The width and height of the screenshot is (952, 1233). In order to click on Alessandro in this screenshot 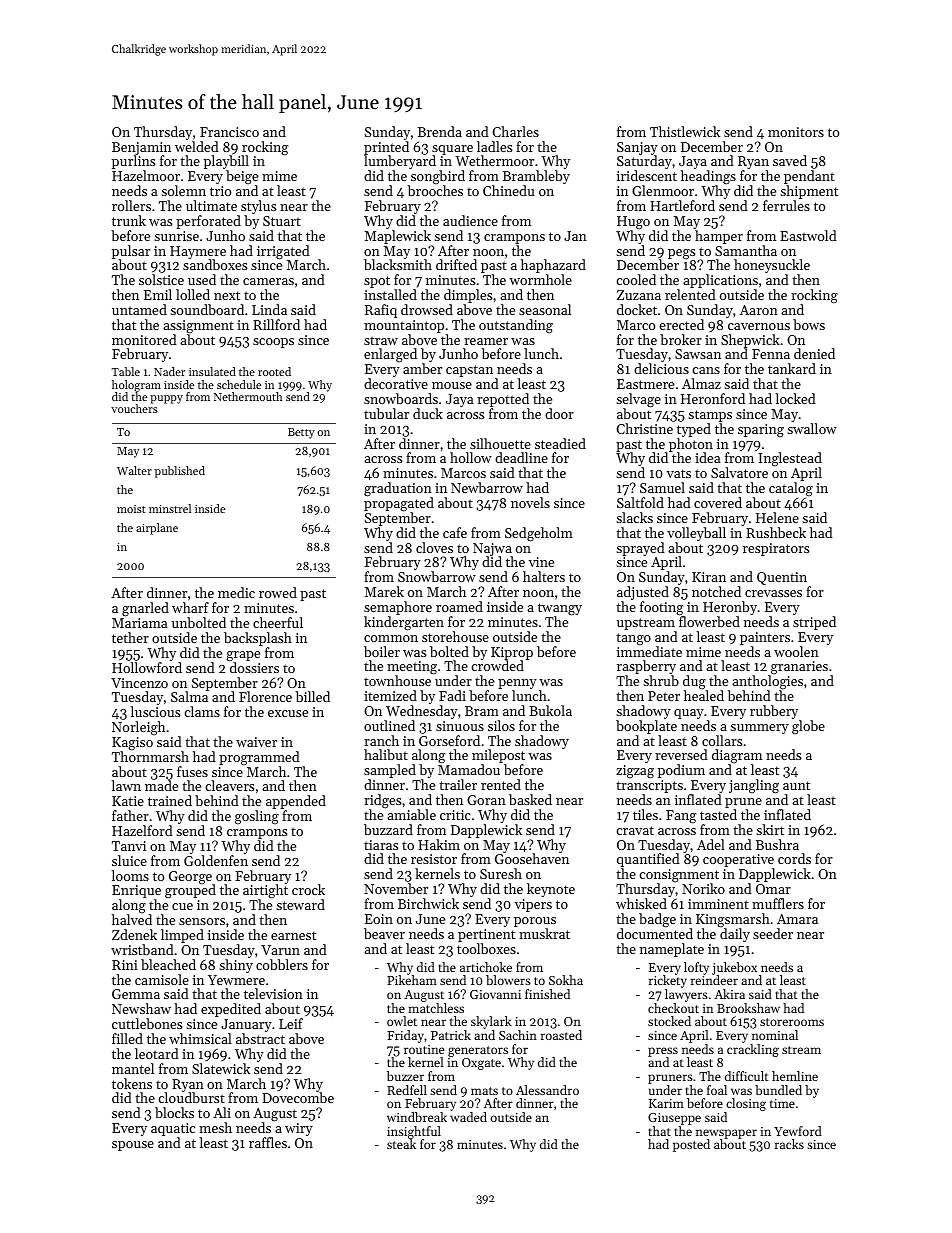, I will do `click(547, 1090)`.
